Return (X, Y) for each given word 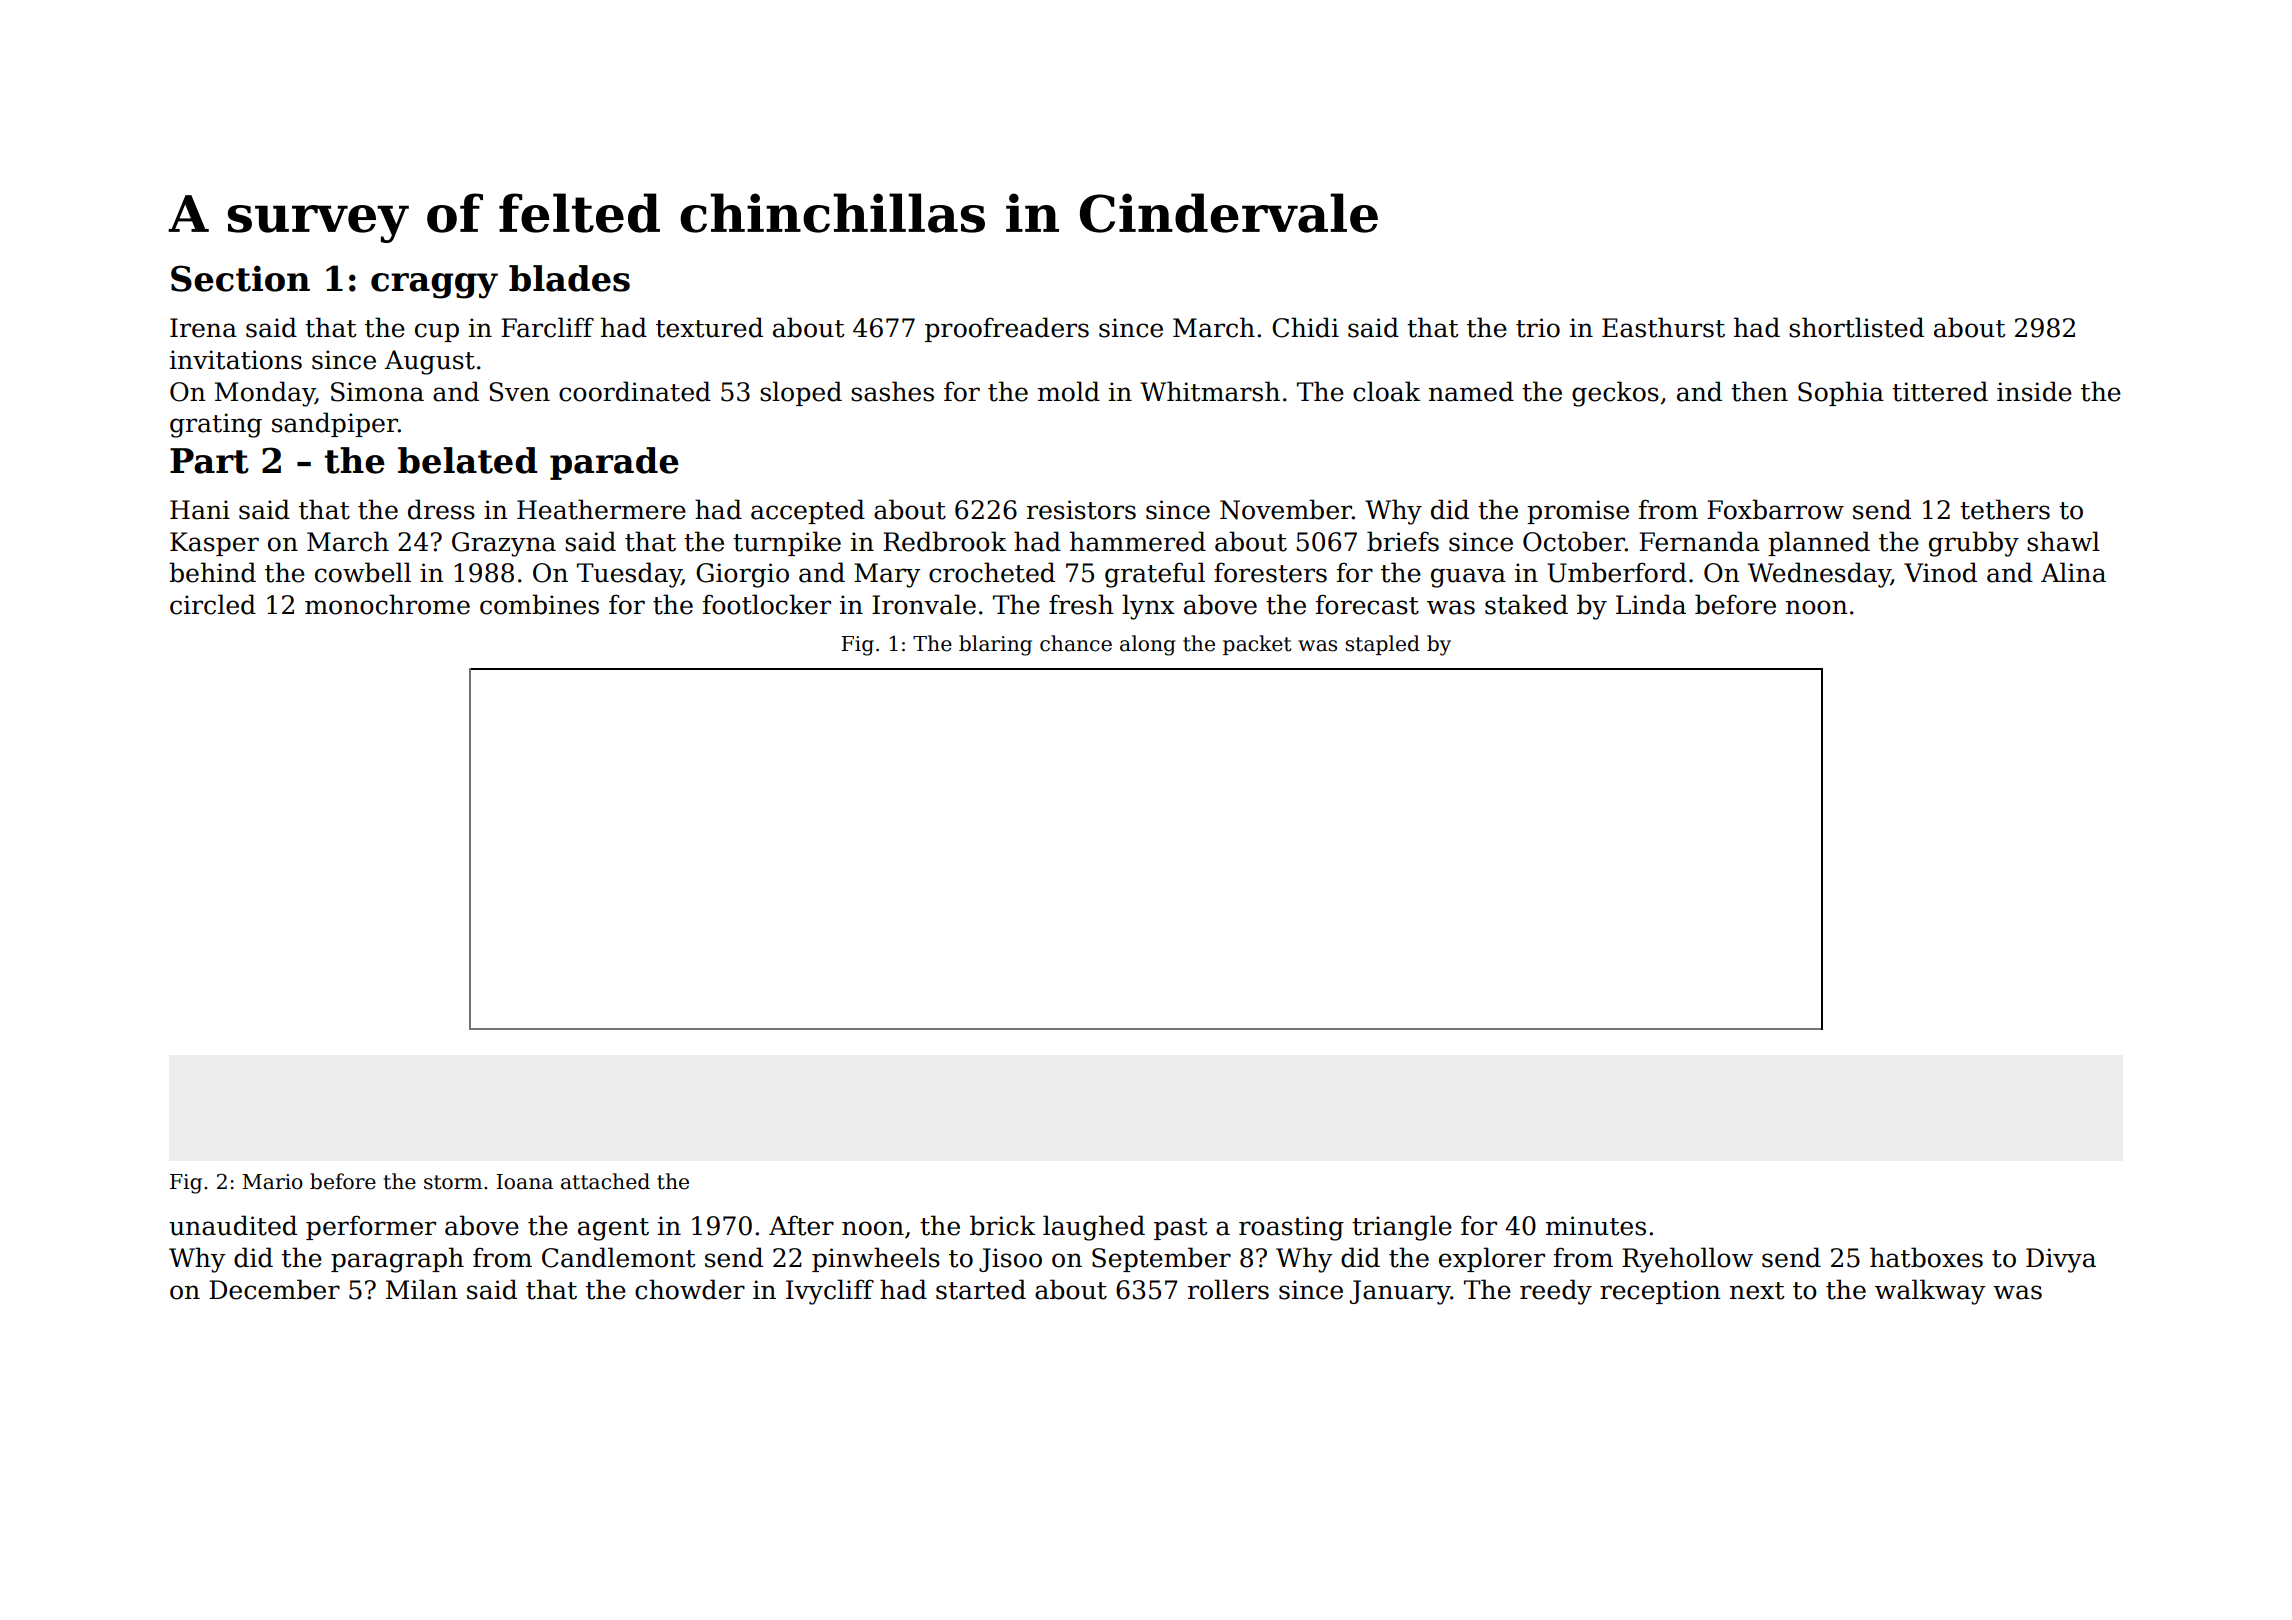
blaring (995, 645)
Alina (2073, 572)
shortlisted (1856, 327)
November (1286, 509)
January (1400, 1292)
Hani (200, 510)
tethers (2005, 509)
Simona (377, 392)
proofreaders (1007, 329)
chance (1076, 643)
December (274, 1289)
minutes (1596, 1226)
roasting (1291, 1228)
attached (605, 1181)
